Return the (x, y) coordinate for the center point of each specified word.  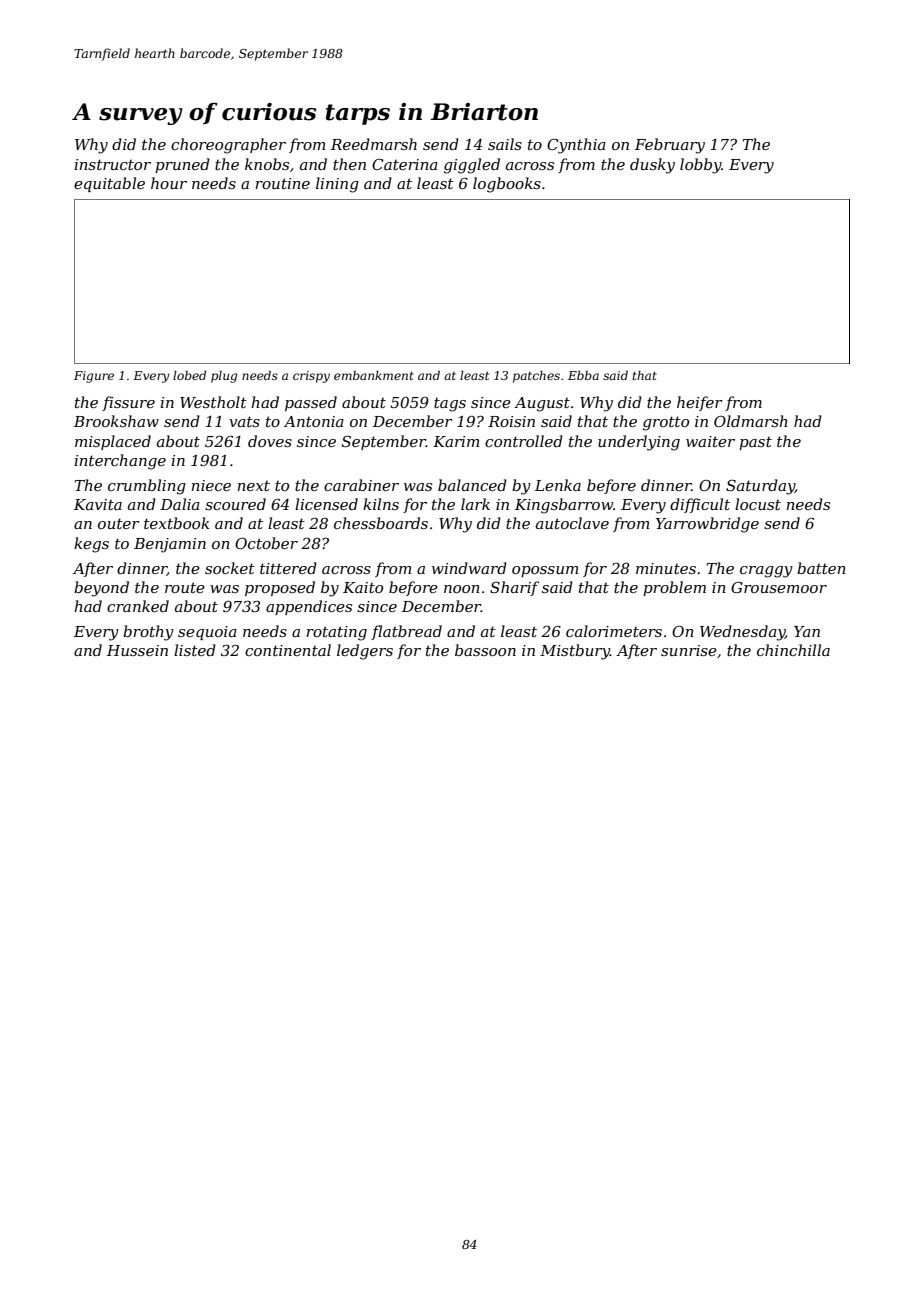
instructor (113, 164)
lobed (189, 375)
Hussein (137, 650)
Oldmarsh (751, 421)
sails (505, 144)
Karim (456, 441)
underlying (639, 443)
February (670, 146)
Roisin (511, 421)
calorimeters (614, 631)
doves (270, 441)
